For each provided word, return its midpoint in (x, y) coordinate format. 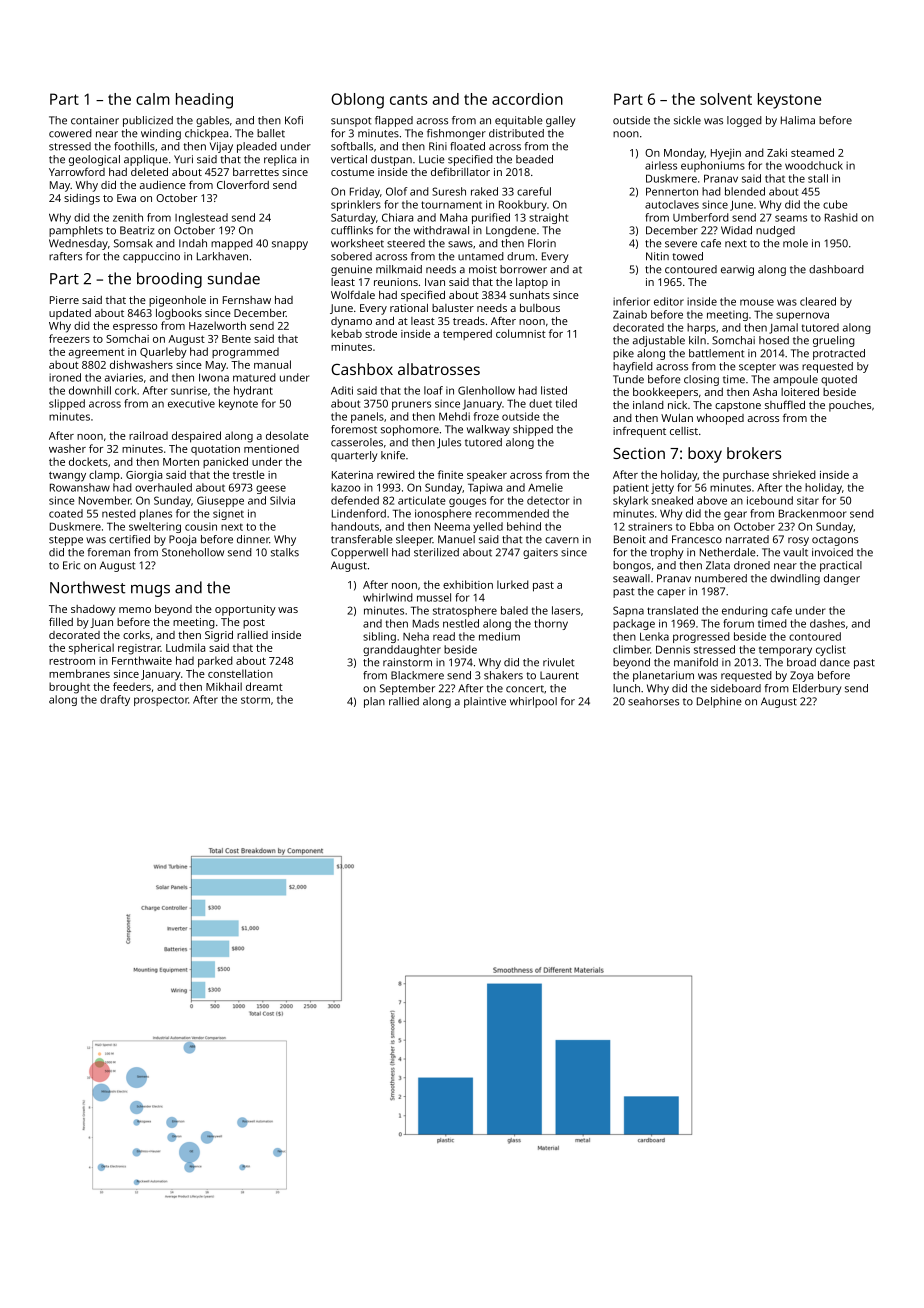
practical (841, 566)
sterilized (436, 552)
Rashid (841, 217)
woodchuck (814, 165)
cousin (201, 526)
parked (215, 662)
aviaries (124, 377)
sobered (351, 256)
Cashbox (362, 369)
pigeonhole (177, 301)
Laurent (559, 675)
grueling (834, 341)
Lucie (432, 159)
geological (94, 160)
